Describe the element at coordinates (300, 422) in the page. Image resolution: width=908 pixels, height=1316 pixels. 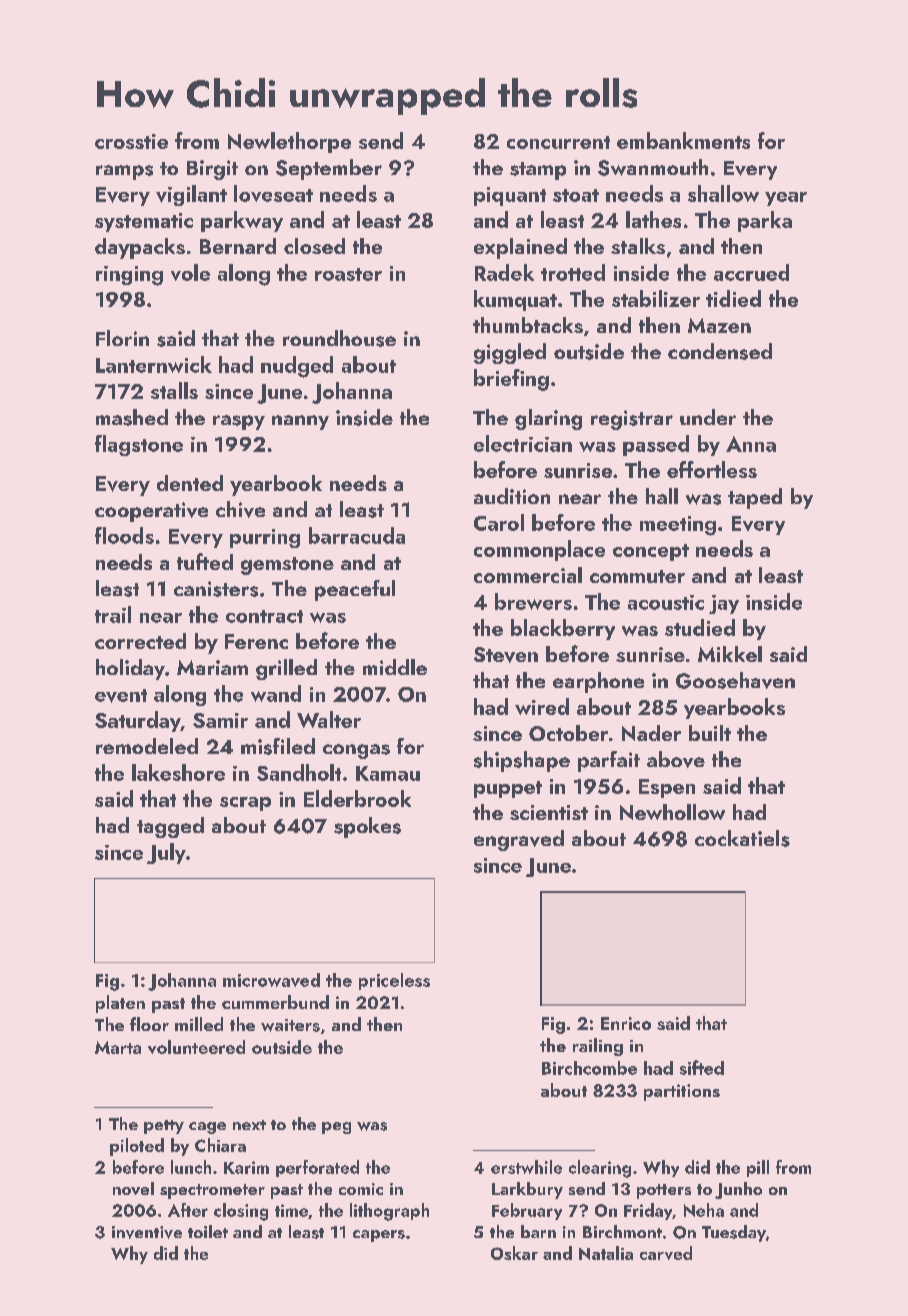
I see `nanny` at that location.
